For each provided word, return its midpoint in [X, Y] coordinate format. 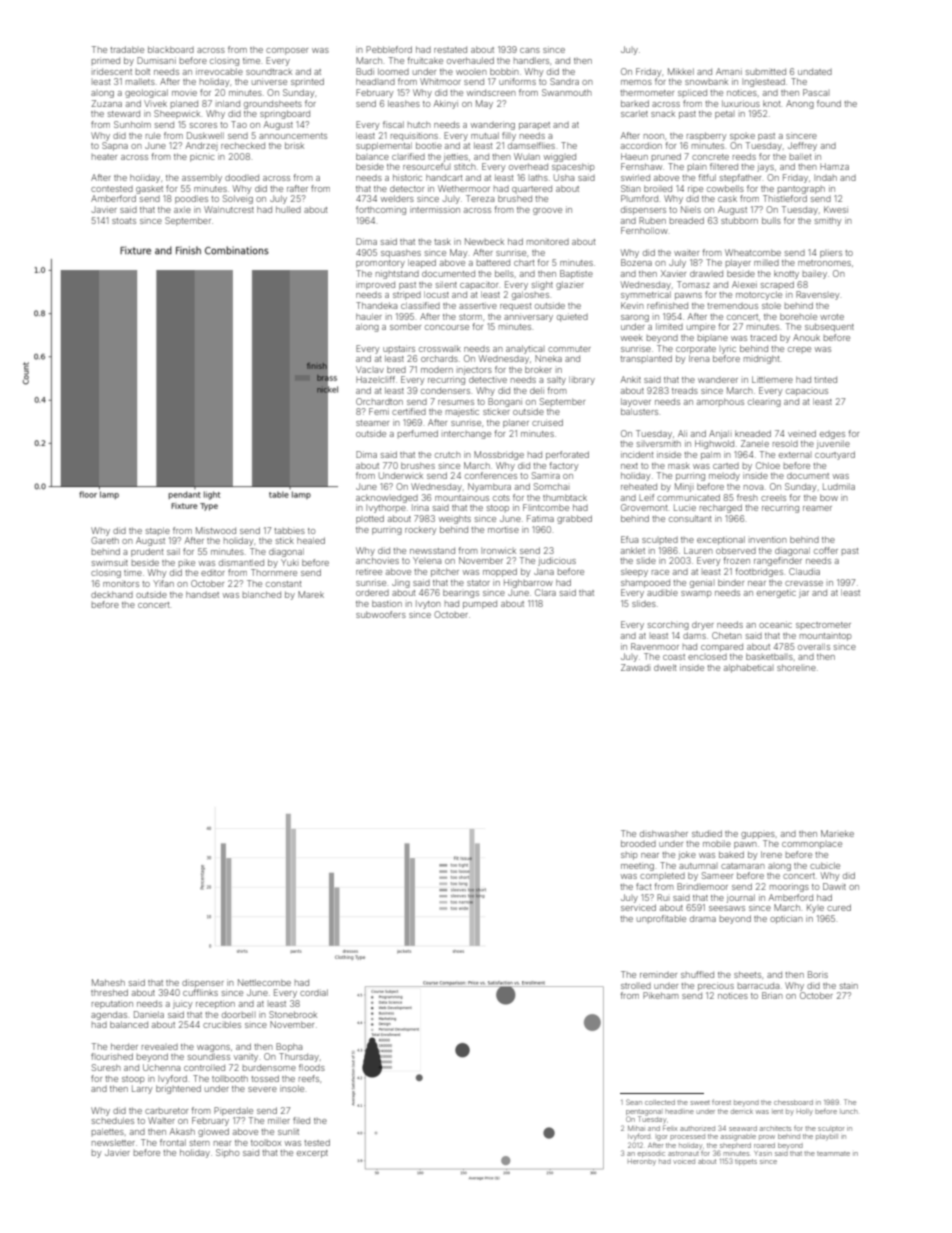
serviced [638, 907]
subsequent [829, 327]
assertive [478, 305]
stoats [124, 221]
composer [287, 51]
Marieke [837, 833]
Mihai [636, 1128]
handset [202, 594]
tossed [265, 1078]
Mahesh [108, 982]
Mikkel [681, 71]
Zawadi [635, 667]
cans [530, 50]
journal [741, 898]
